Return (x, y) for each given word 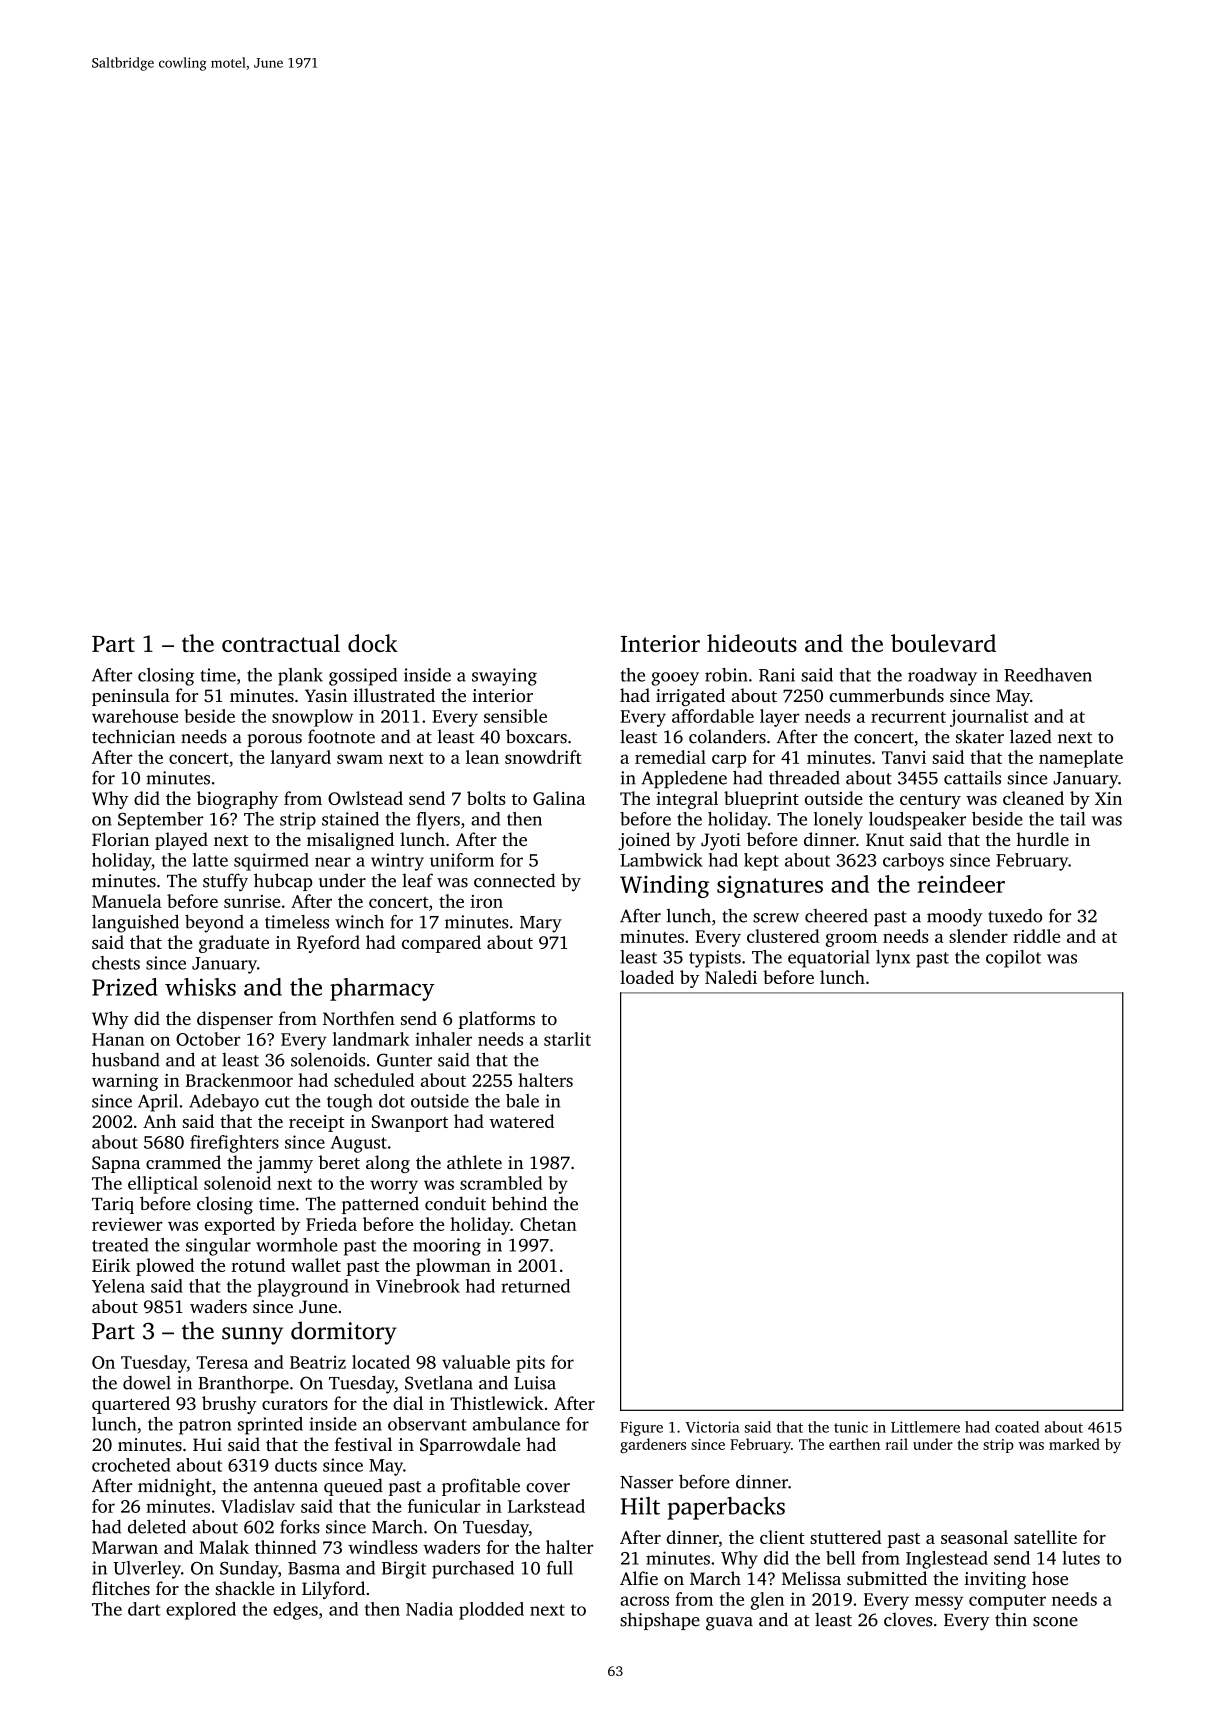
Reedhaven (1048, 675)
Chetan (548, 1224)
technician (133, 736)
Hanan (118, 1039)
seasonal (974, 1537)
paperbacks (726, 1508)
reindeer (961, 884)
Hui (207, 1444)
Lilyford (333, 1590)
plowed (165, 1267)
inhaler (443, 1039)
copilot (1013, 959)
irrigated (690, 697)
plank (300, 677)
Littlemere (925, 1427)
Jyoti (721, 841)
